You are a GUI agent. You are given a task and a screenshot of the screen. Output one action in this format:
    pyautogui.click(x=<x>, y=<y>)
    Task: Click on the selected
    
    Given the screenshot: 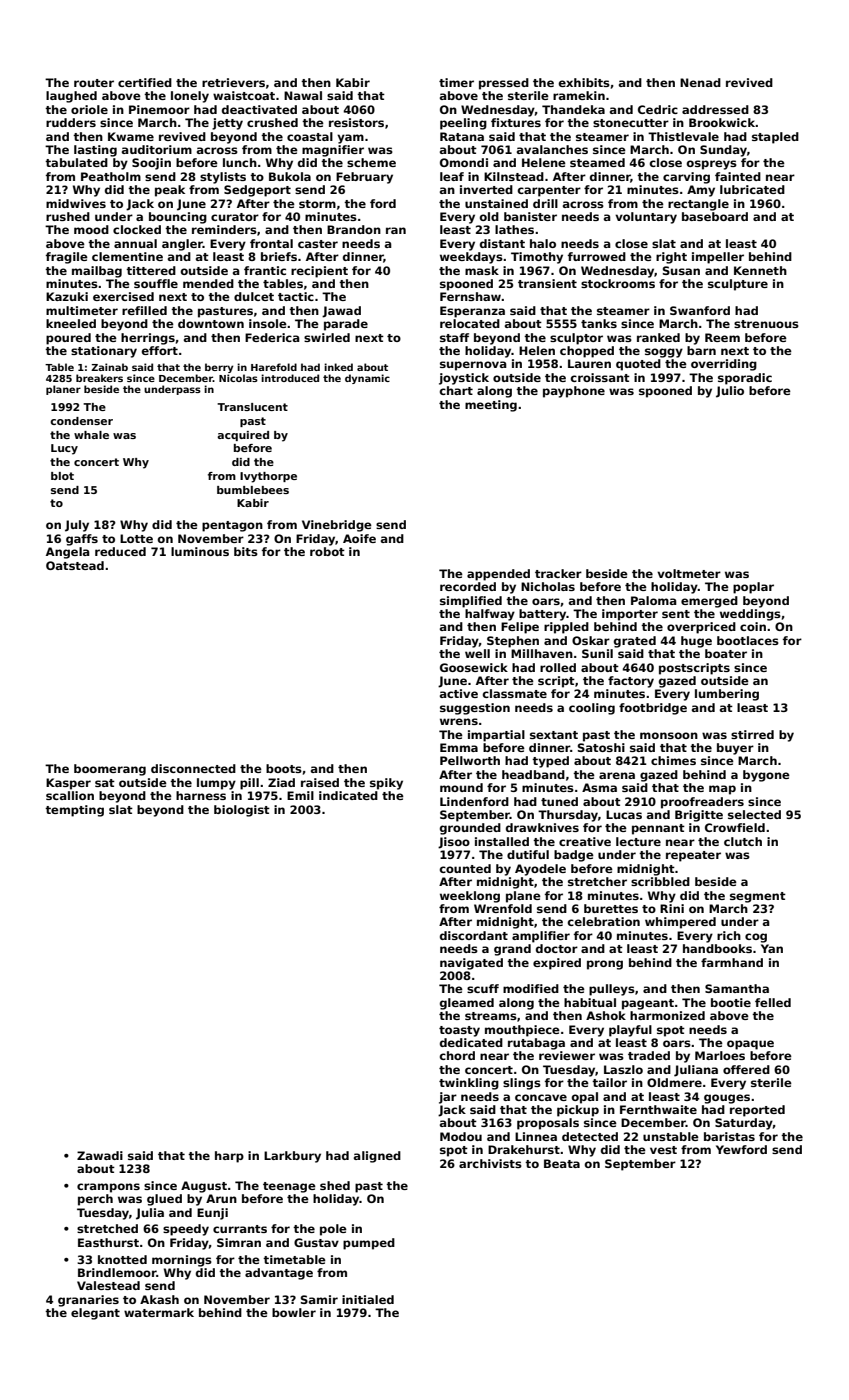 What is the action you would take?
    pyautogui.click(x=754, y=814)
